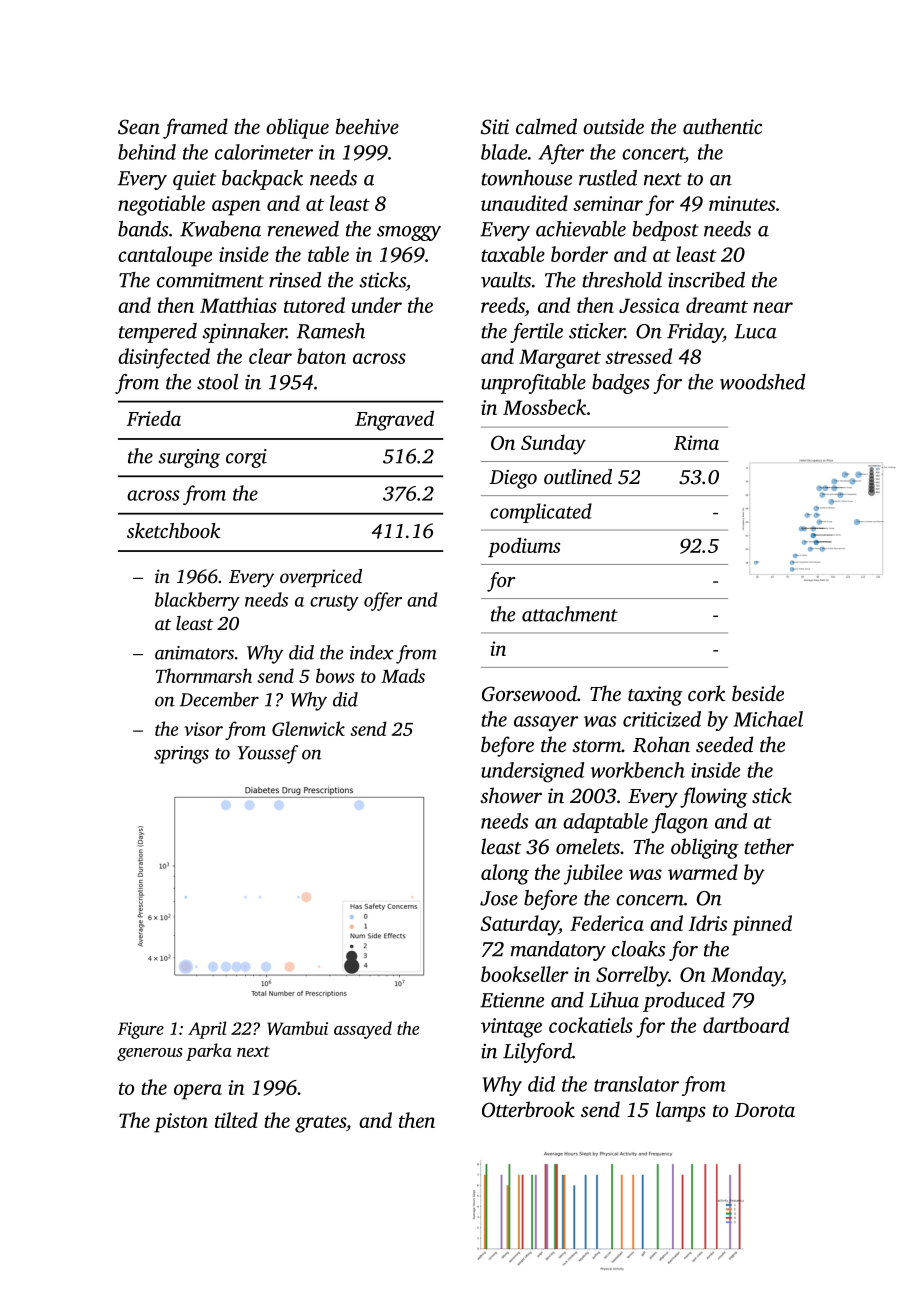 Image resolution: width=924 pixels, height=1311 pixels. I want to click on negotiable, so click(161, 205).
